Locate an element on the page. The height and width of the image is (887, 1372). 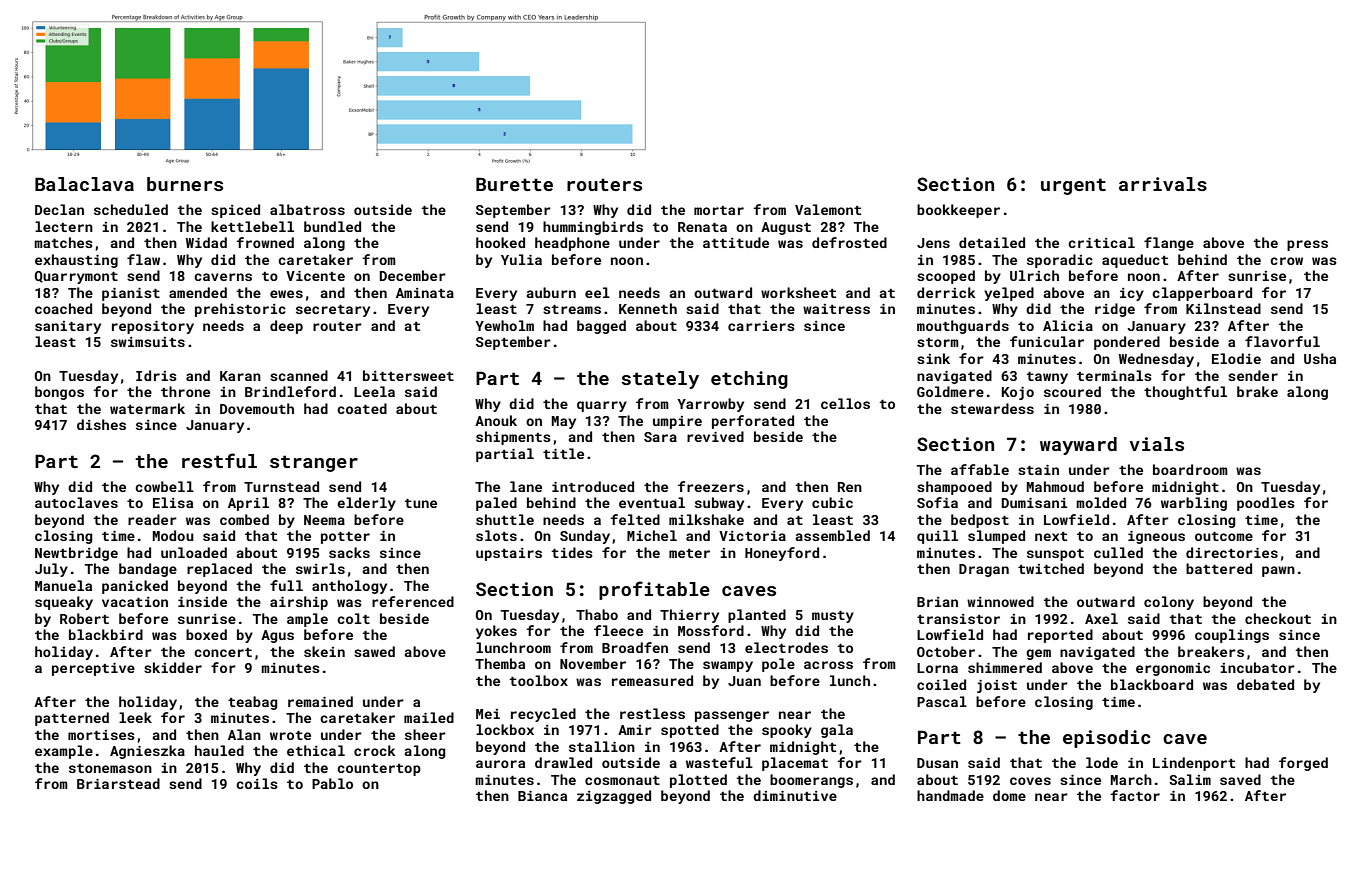
Balaclava is located at coordinates (84, 184).
